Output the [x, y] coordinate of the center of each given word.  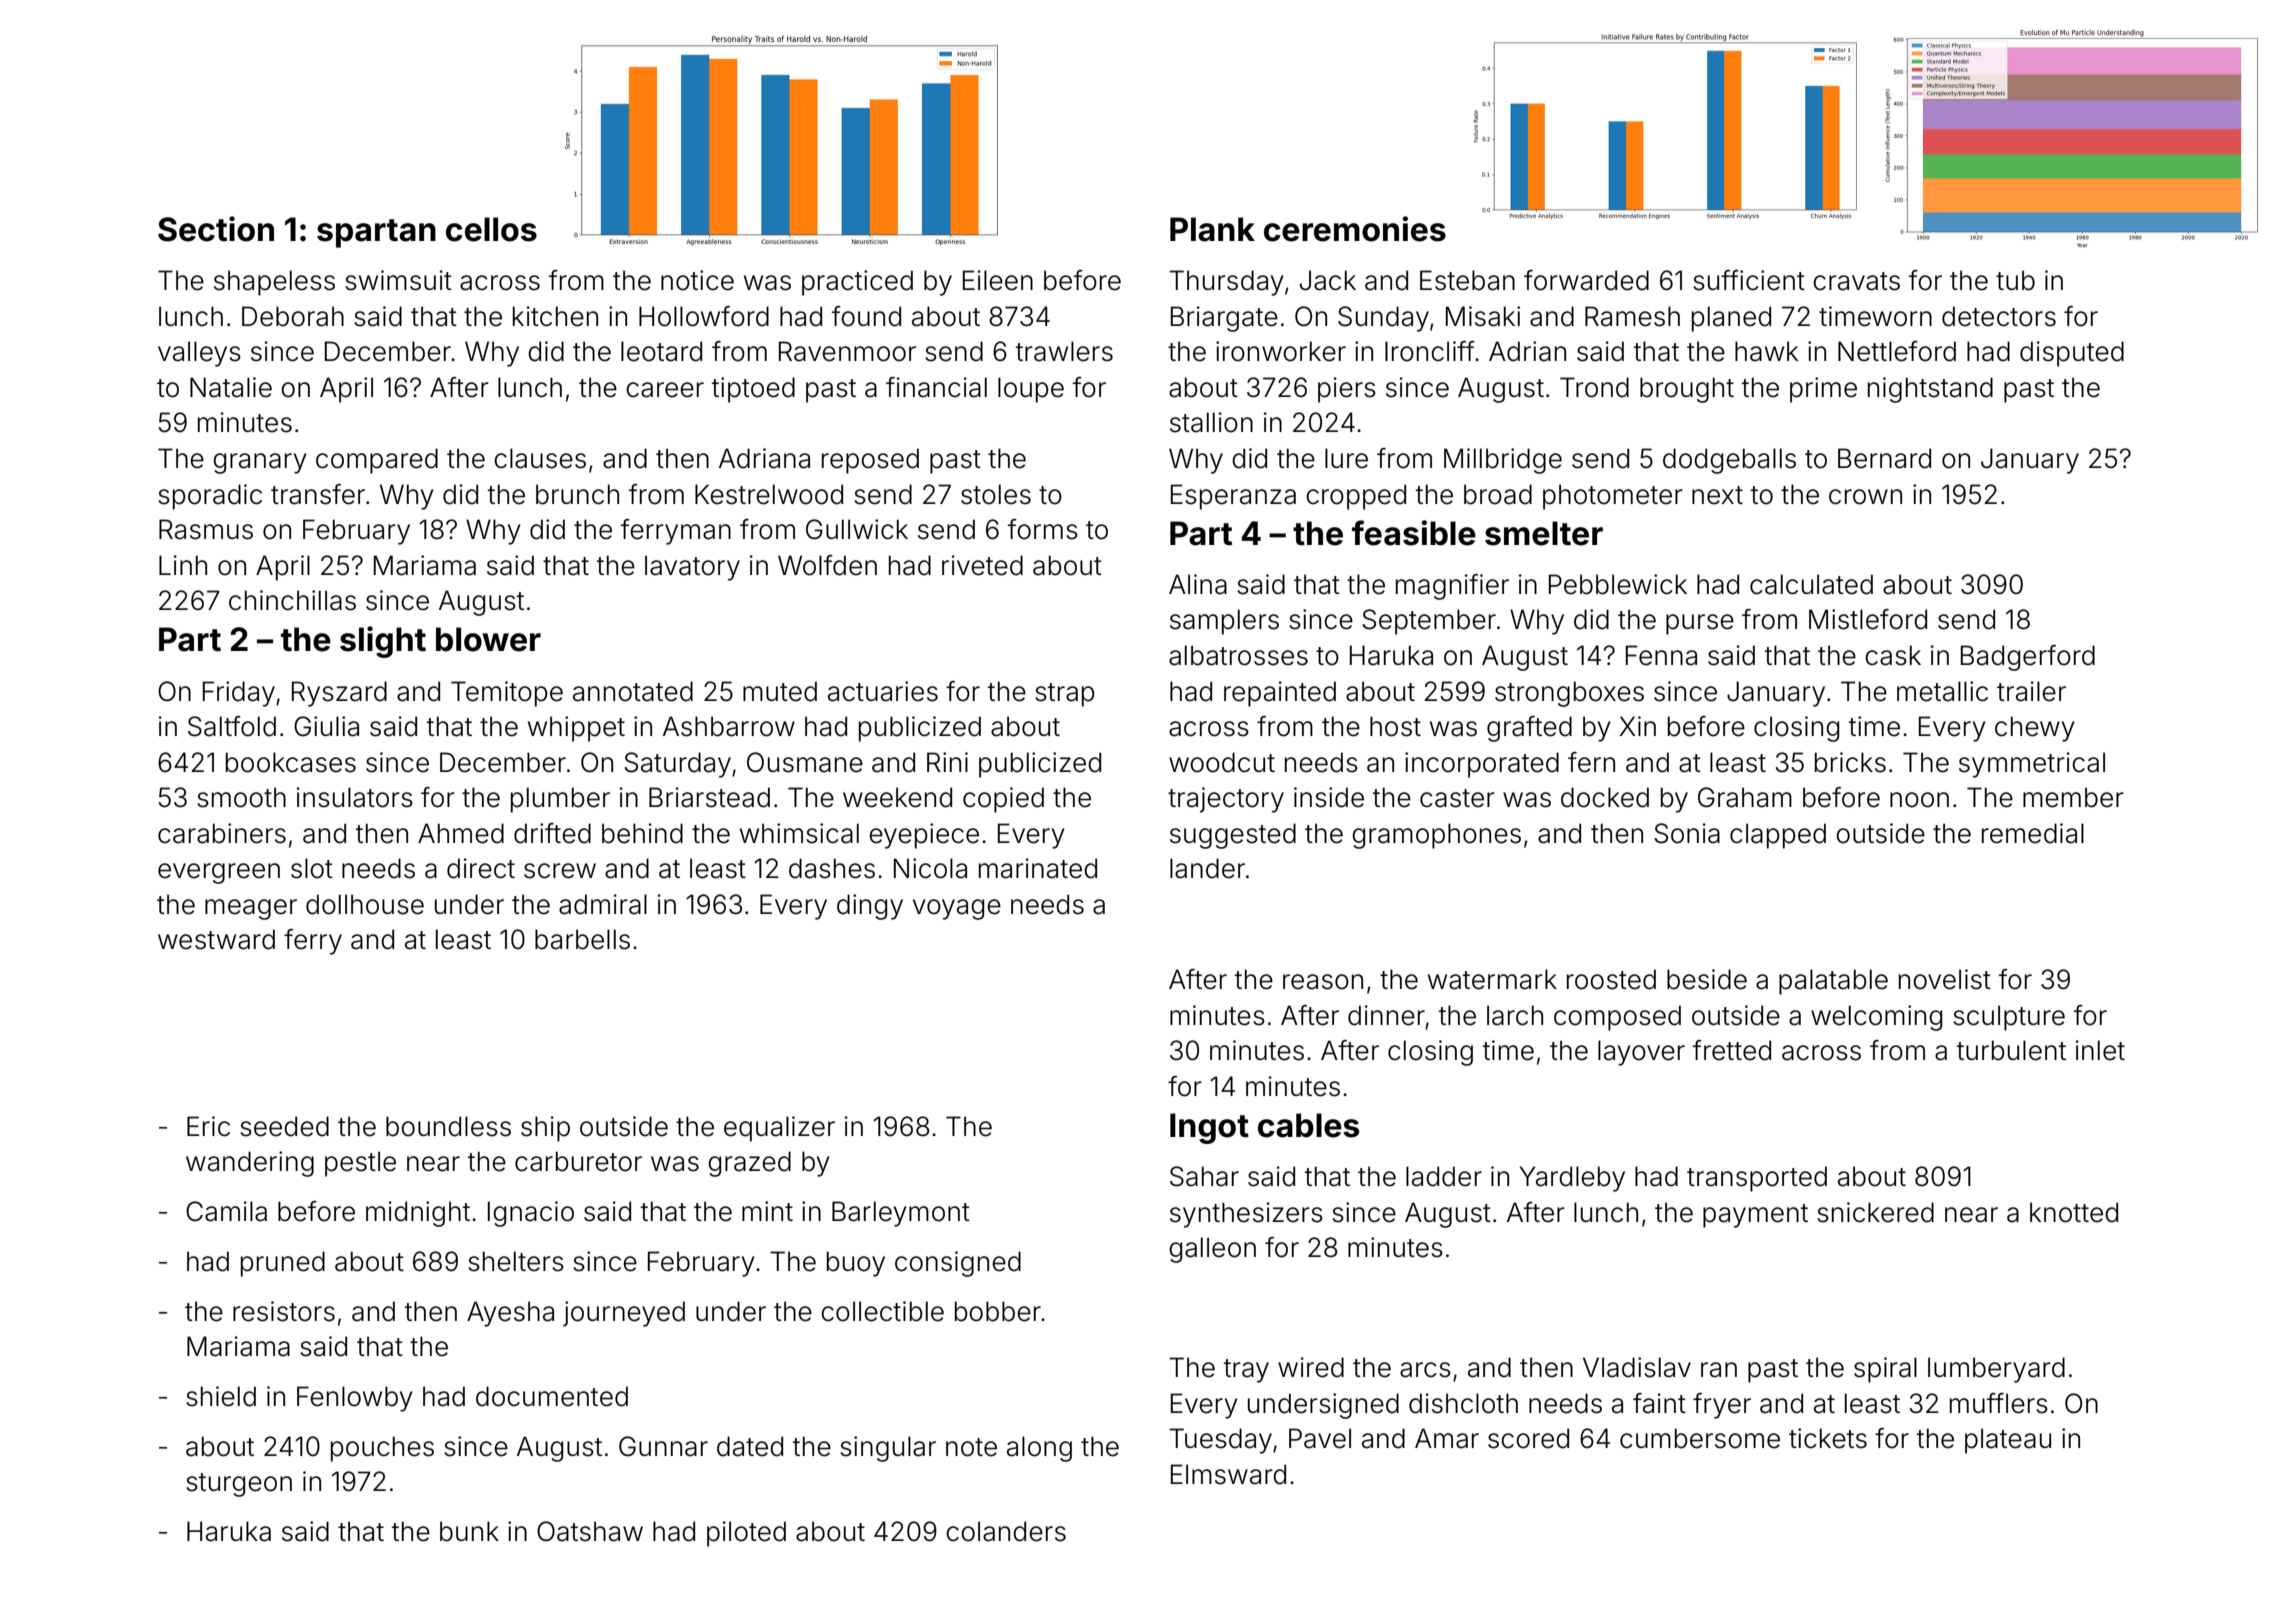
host [1395, 726]
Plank [1212, 229]
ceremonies [1355, 229]
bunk [469, 1531]
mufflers [1999, 1403]
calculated [1811, 584]
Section [216, 229]
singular [888, 1449]
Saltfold [232, 726]
